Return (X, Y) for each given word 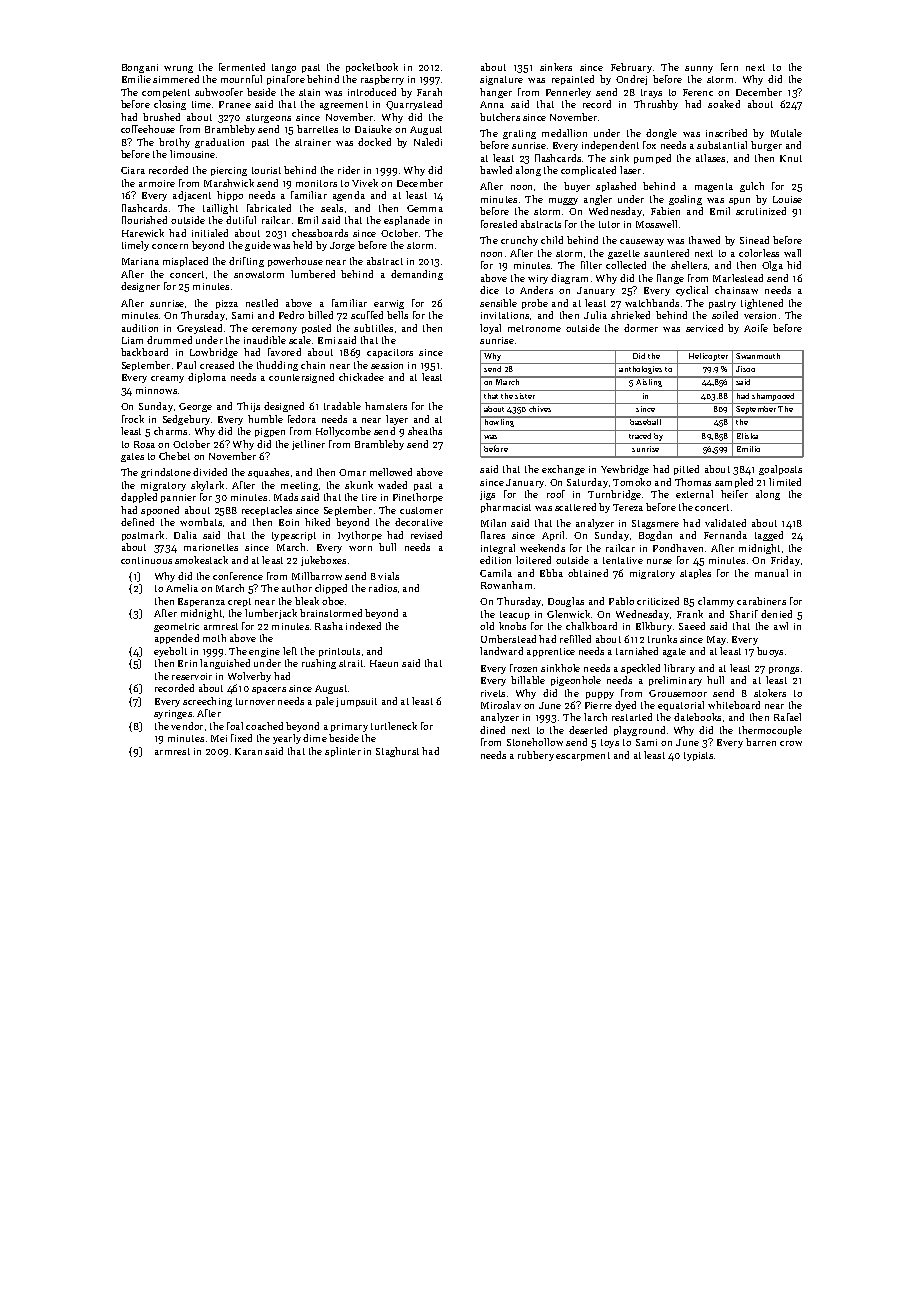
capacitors (390, 353)
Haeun (384, 663)
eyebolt (170, 652)
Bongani (140, 68)
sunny (699, 69)
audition (140, 328)
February (631, 68)
